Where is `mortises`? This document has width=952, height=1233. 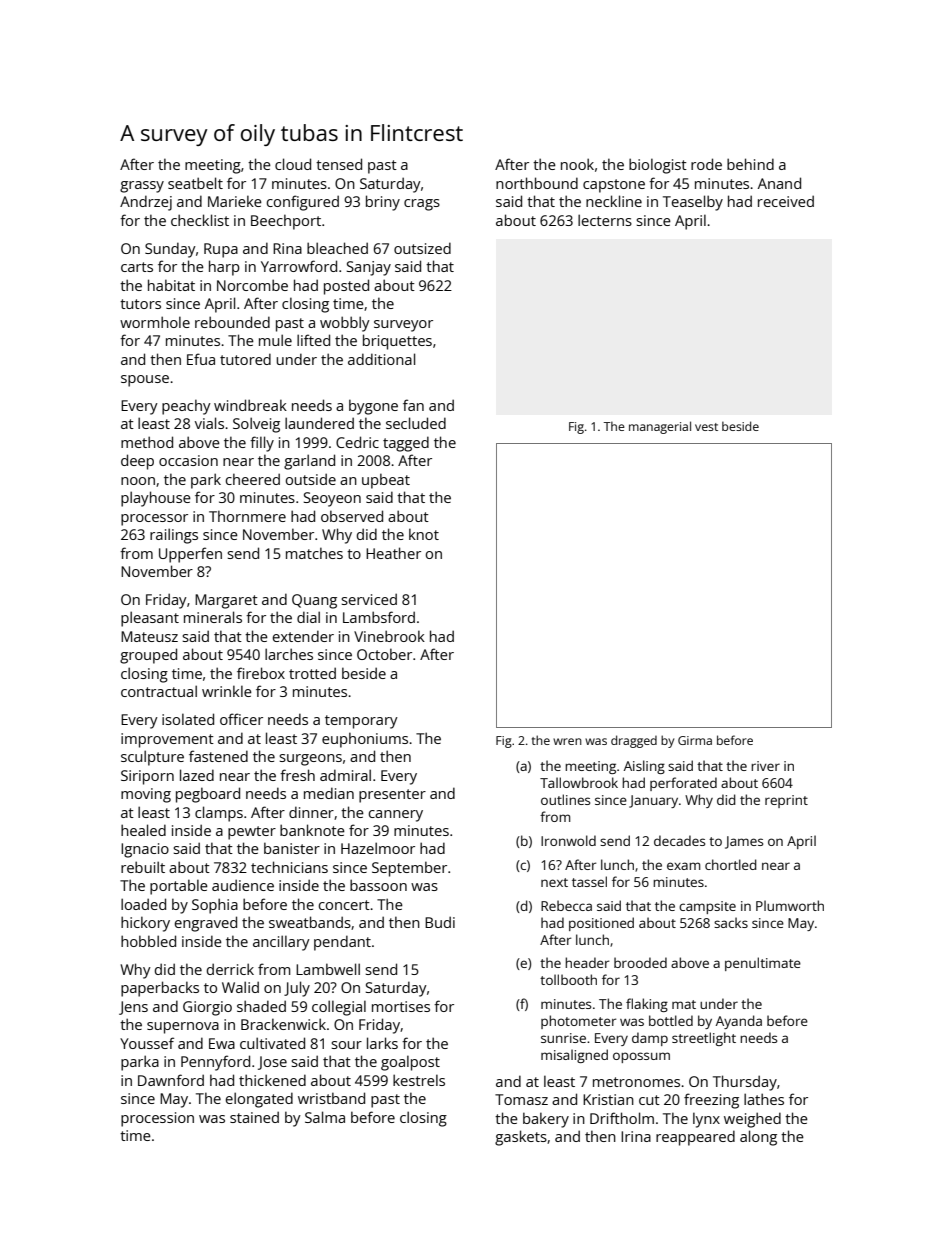 mortises is located at coordinates (401, 1006).
